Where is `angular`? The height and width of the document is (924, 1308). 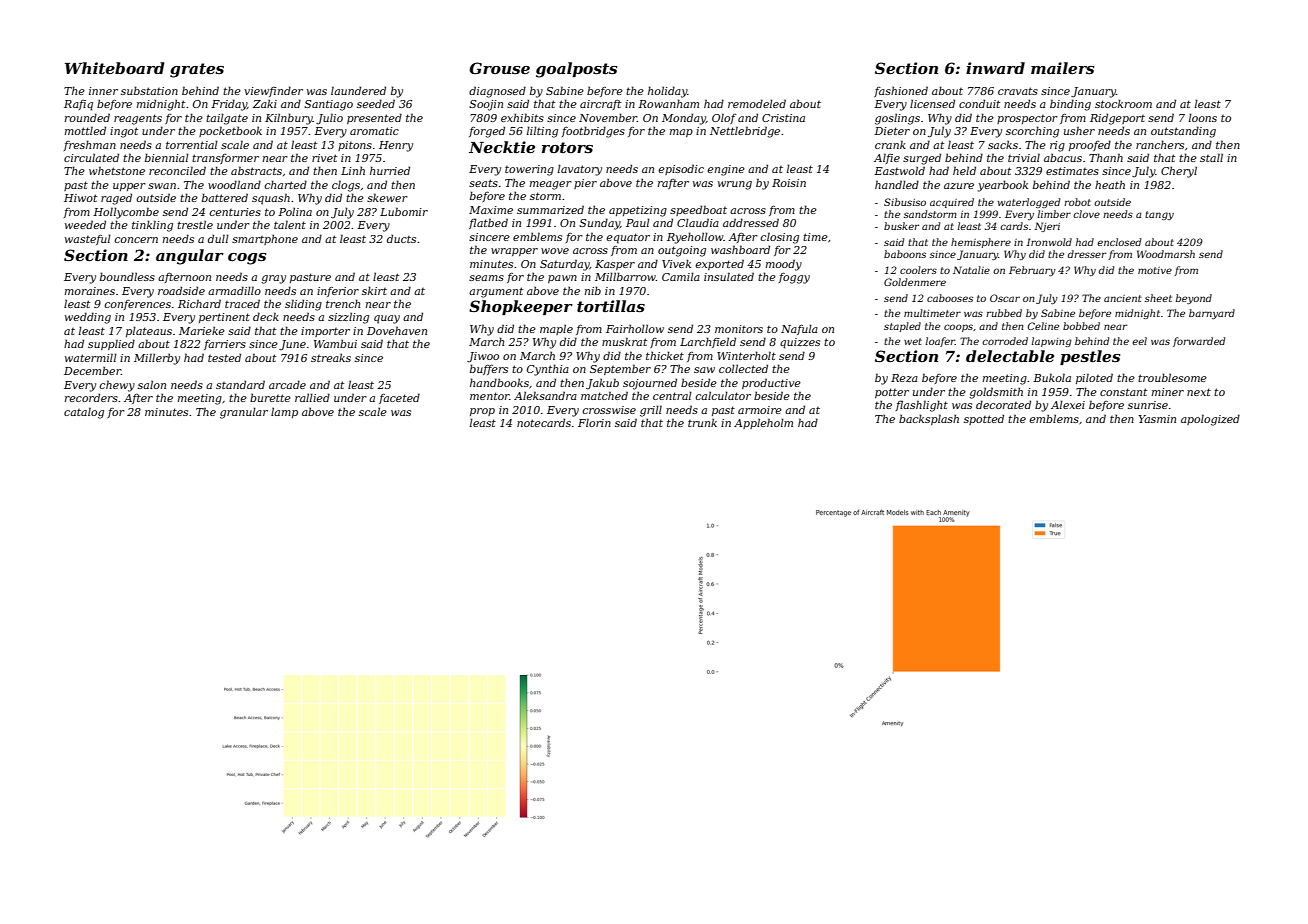
angular is located at coordinates (190, 257).
